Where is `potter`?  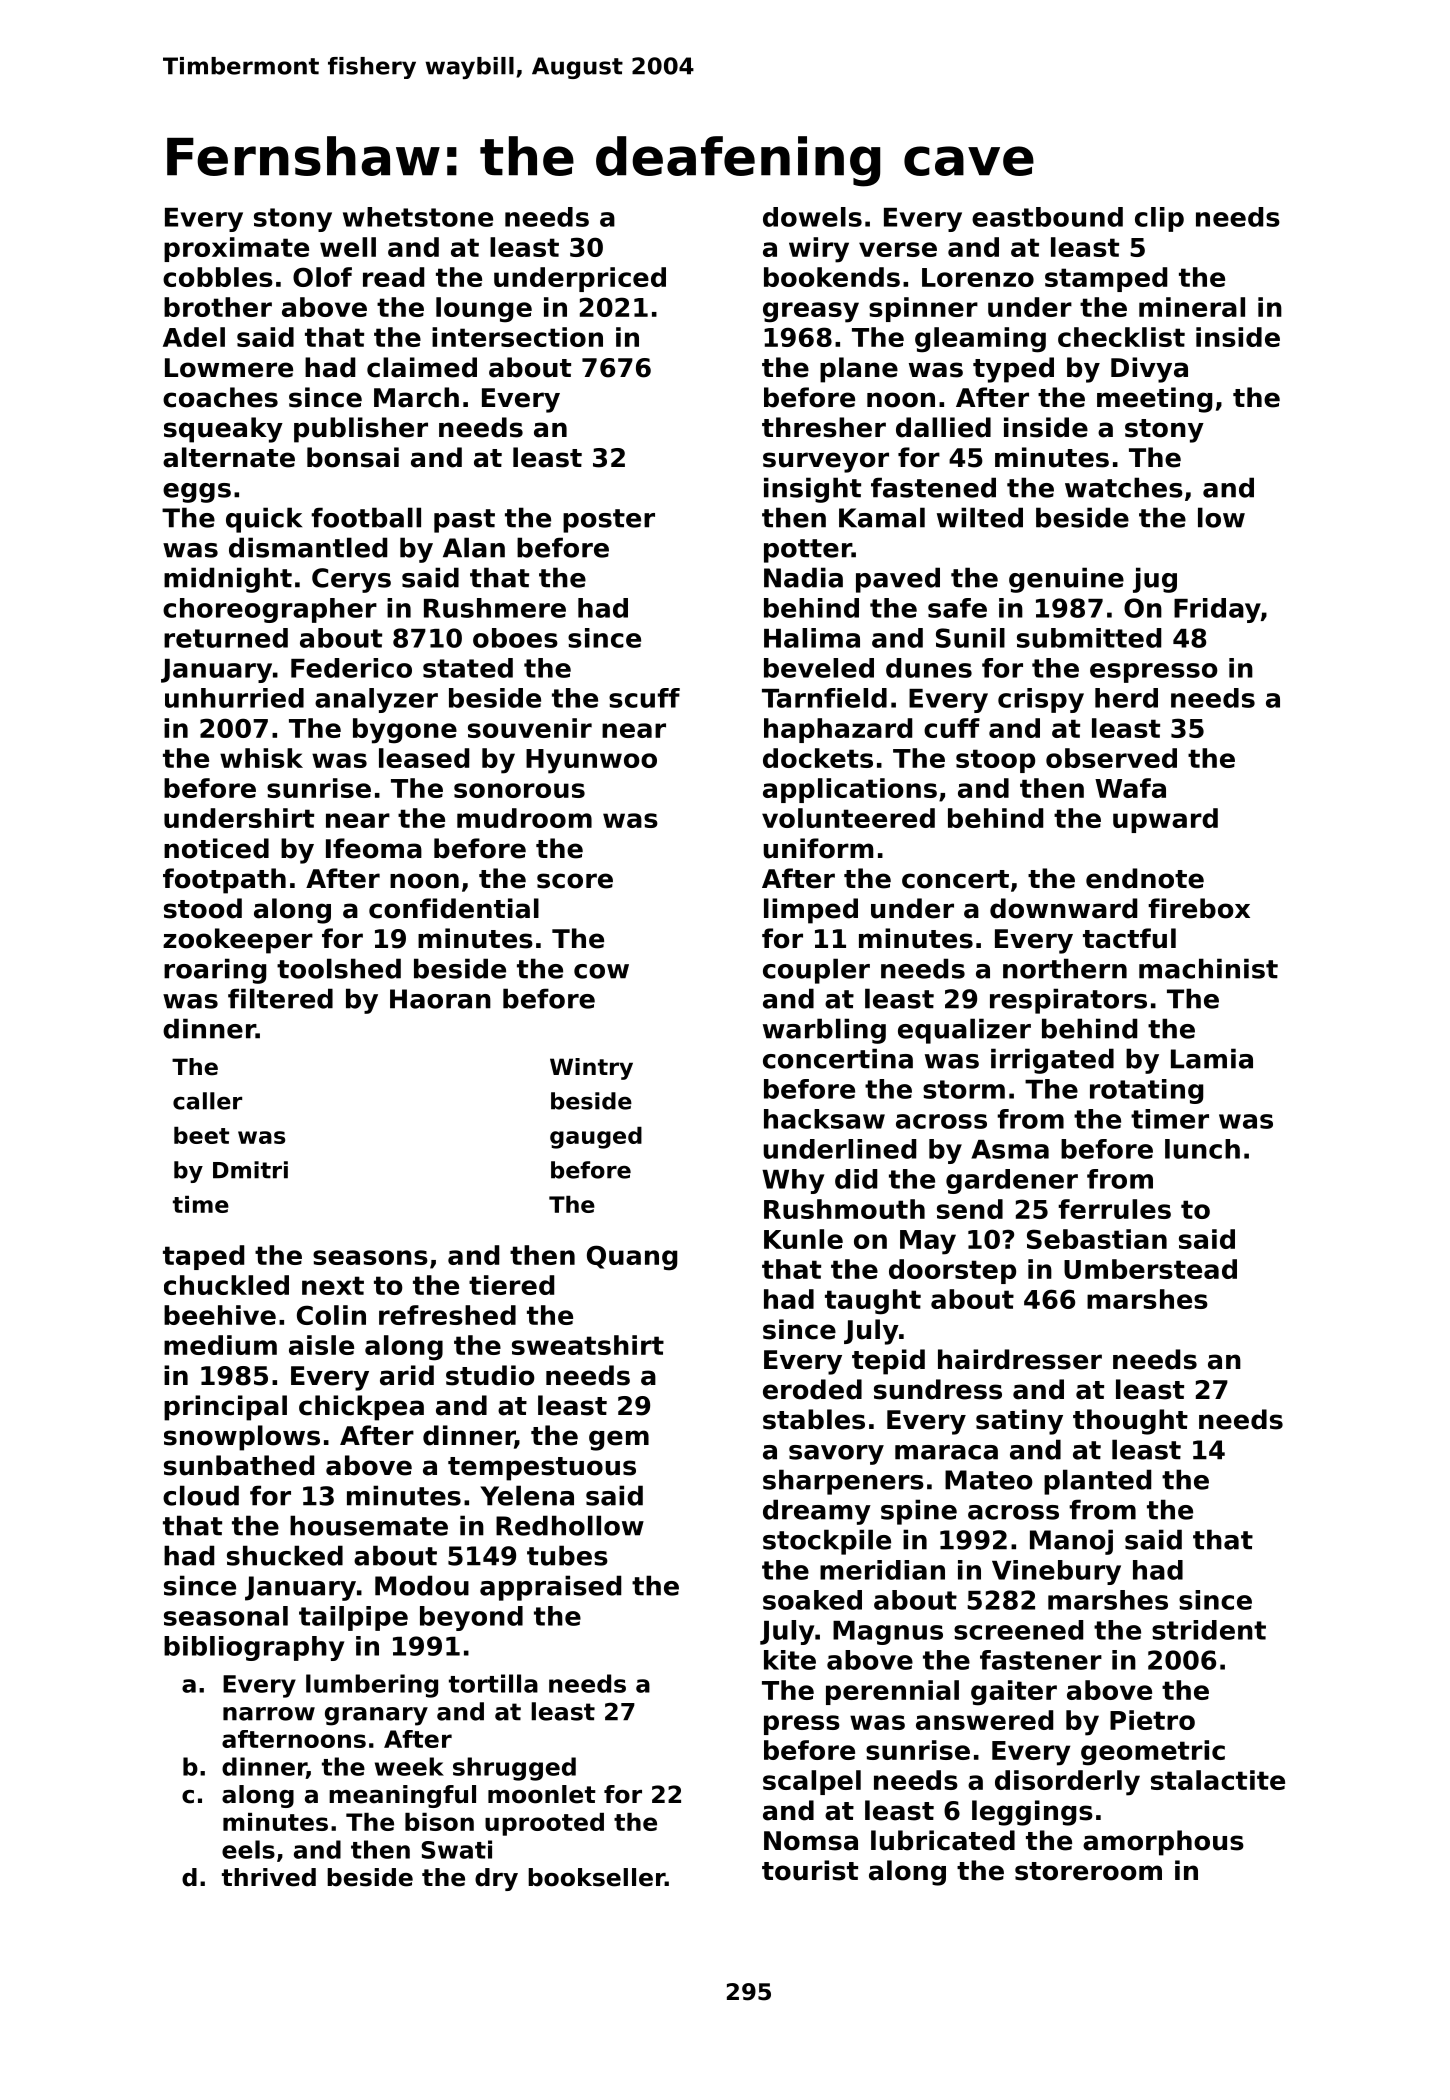 potter is located at coordinates (808, 551).
